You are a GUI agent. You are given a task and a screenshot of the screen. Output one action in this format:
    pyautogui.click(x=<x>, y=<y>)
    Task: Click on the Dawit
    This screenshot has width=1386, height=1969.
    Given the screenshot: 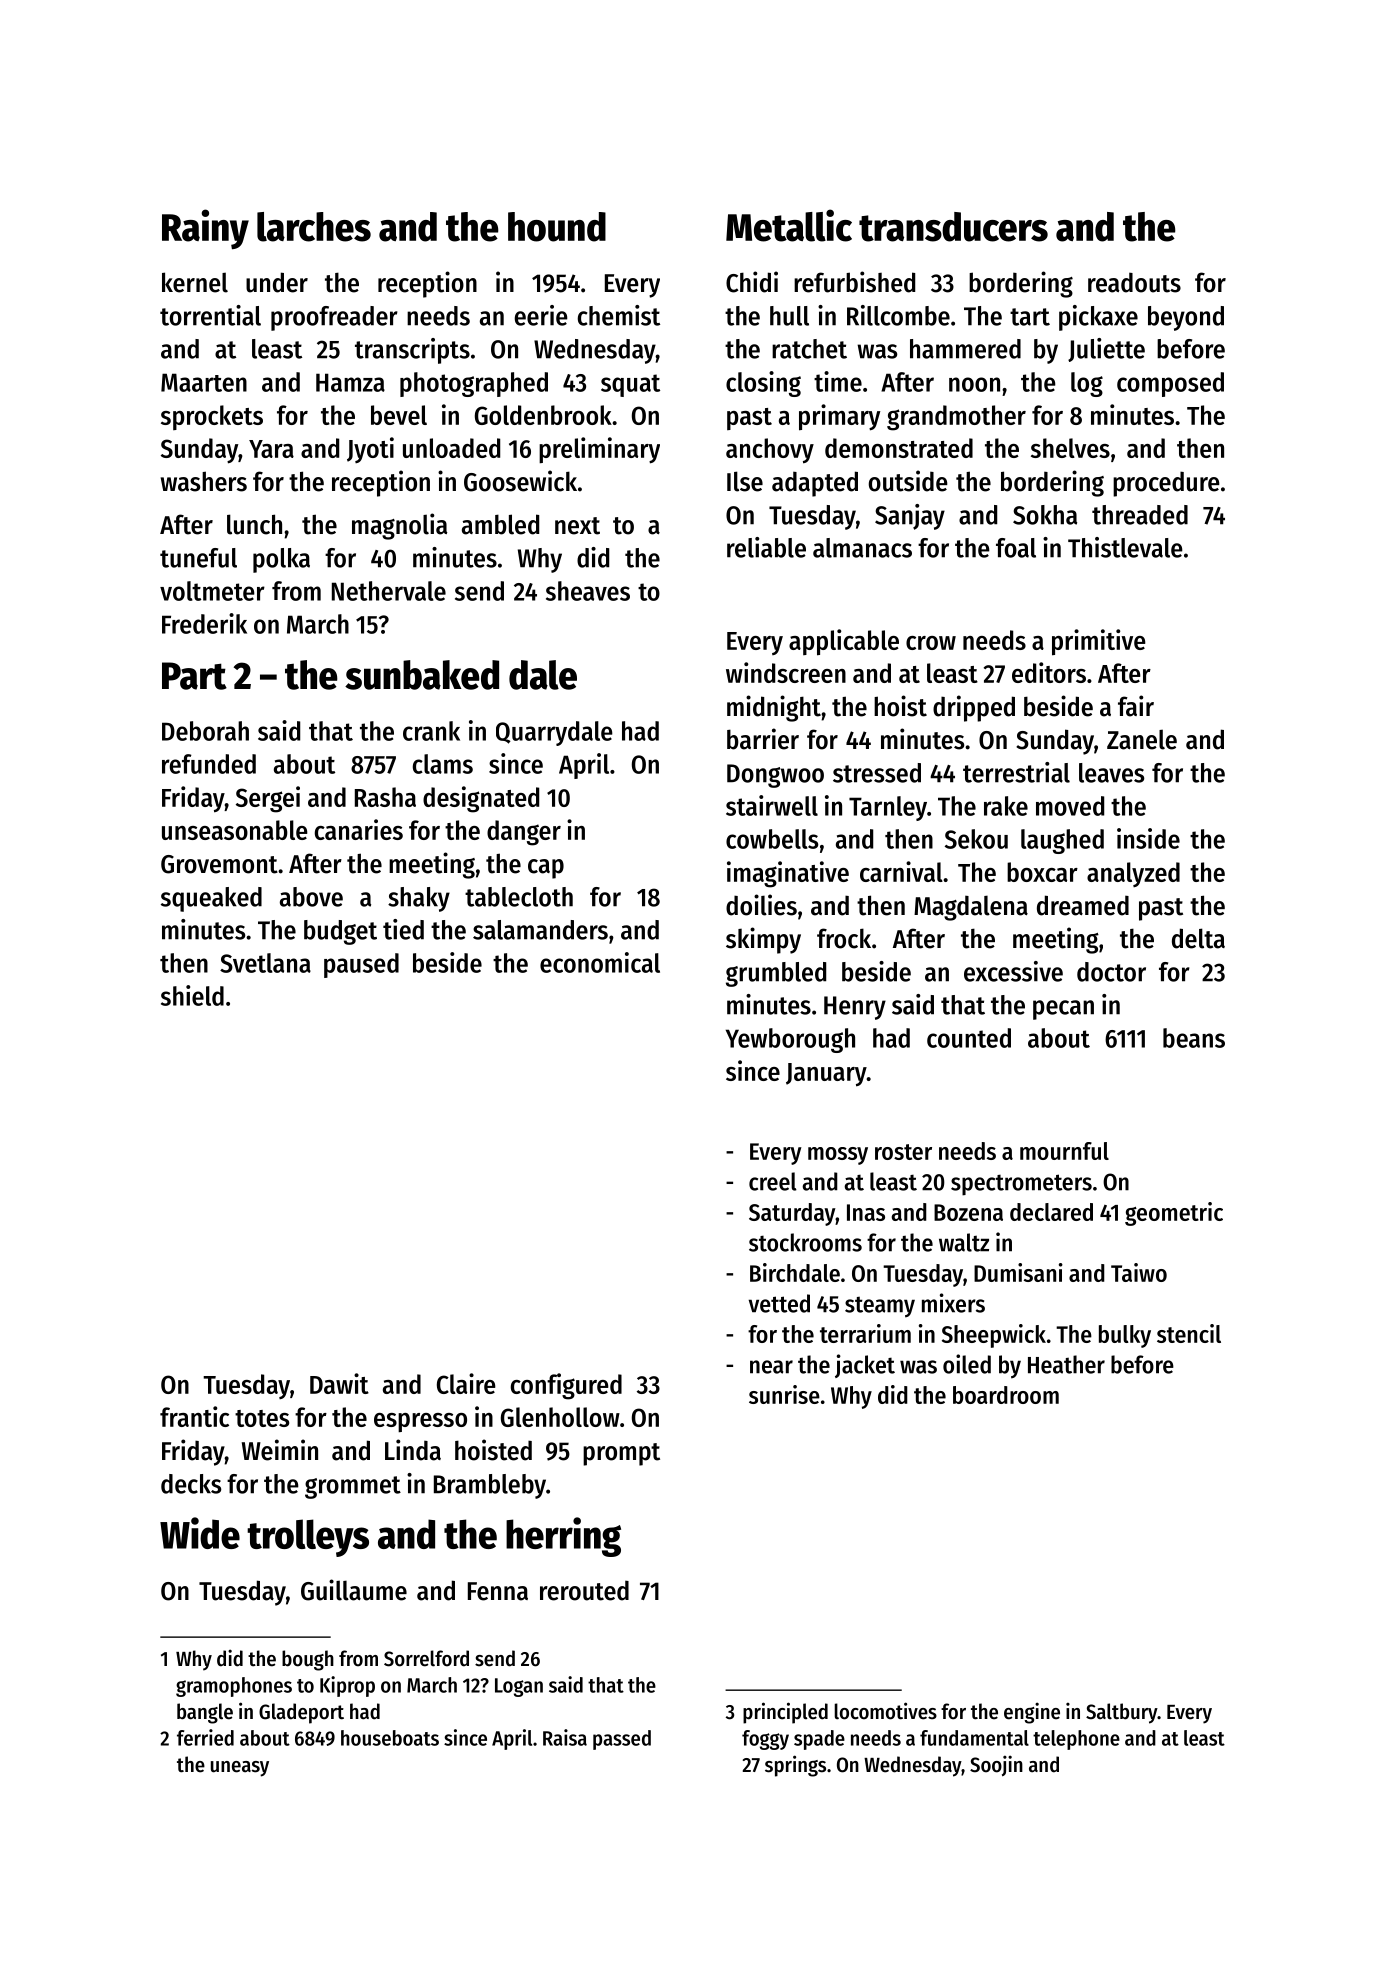 What is the action you would take?
    pyautogui.click(x=339, y=1383)
